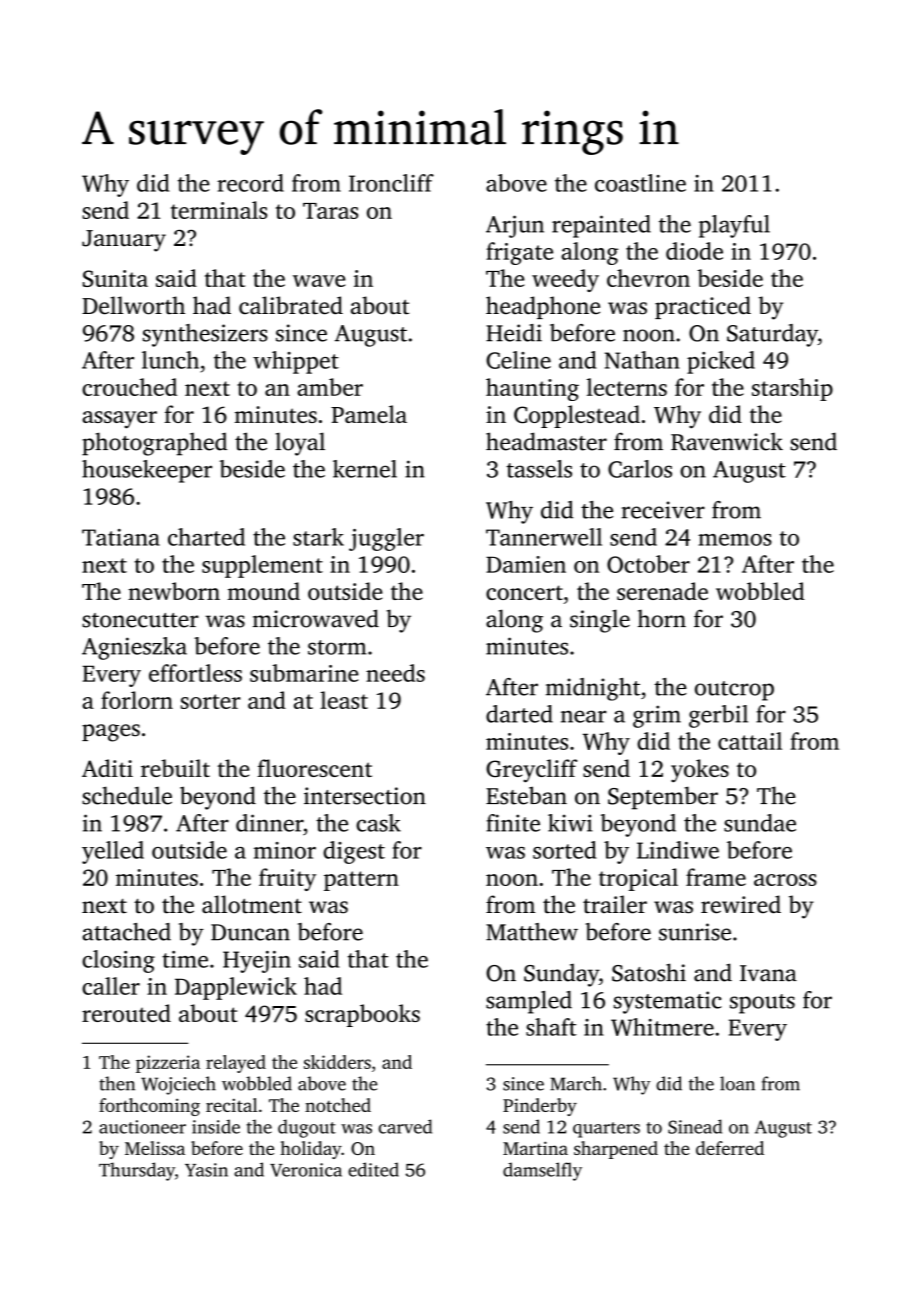  What do you see at coordinates (700, 771) in the document?
I see `yokes` at bounding box center [700, 771].
